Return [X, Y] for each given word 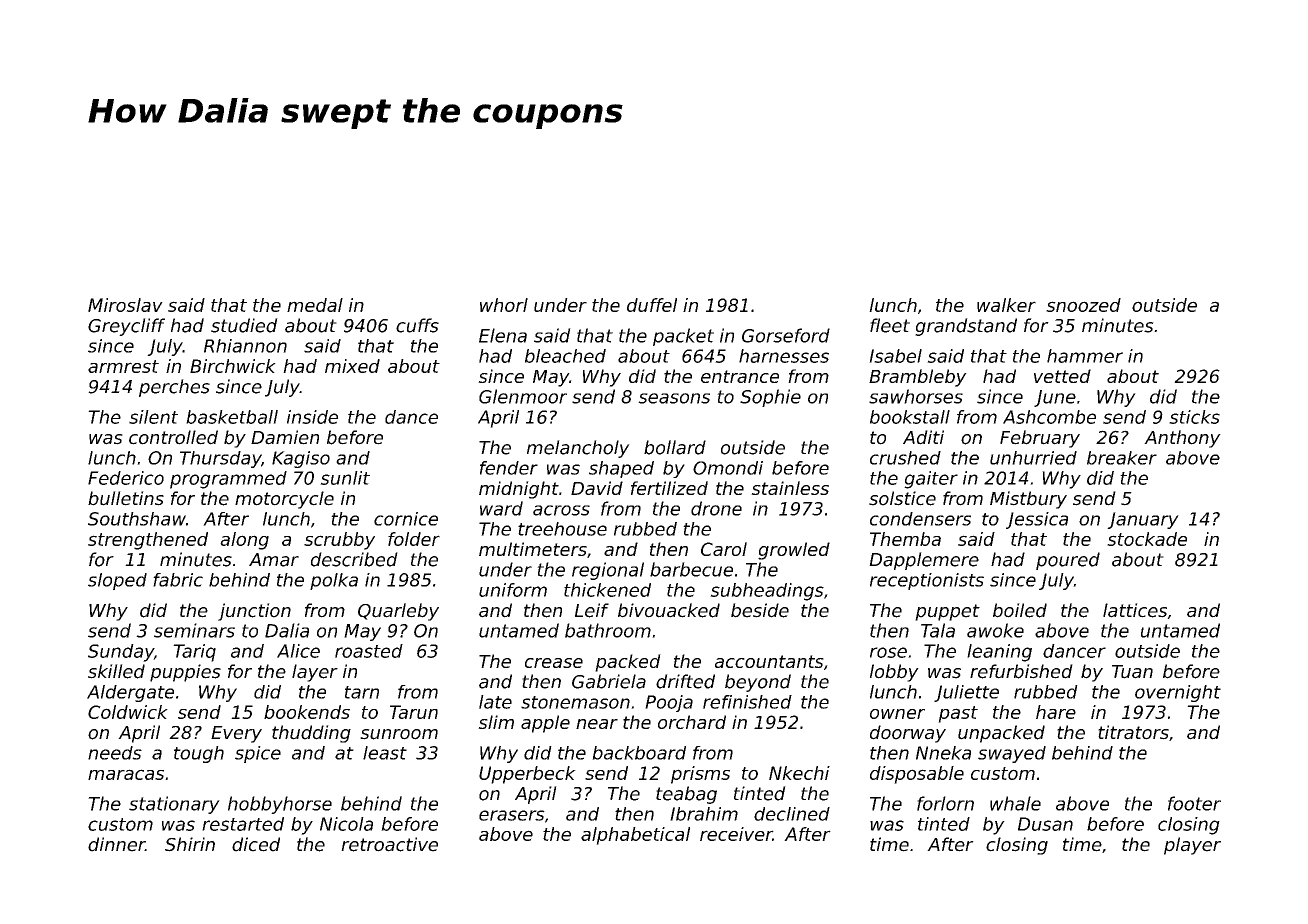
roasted [369, 651]
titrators [1133, 732]
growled [794, 551]
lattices [1135, 610]
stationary [174, 805]
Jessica [1037, 520]
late [495, 702]
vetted [1062, 376]
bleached [565, 356]
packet [683, 337]
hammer [1085, 356]
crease [554, 663]
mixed [352, 366]
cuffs [417, 325]
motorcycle [284, 500]
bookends [307, 712]
